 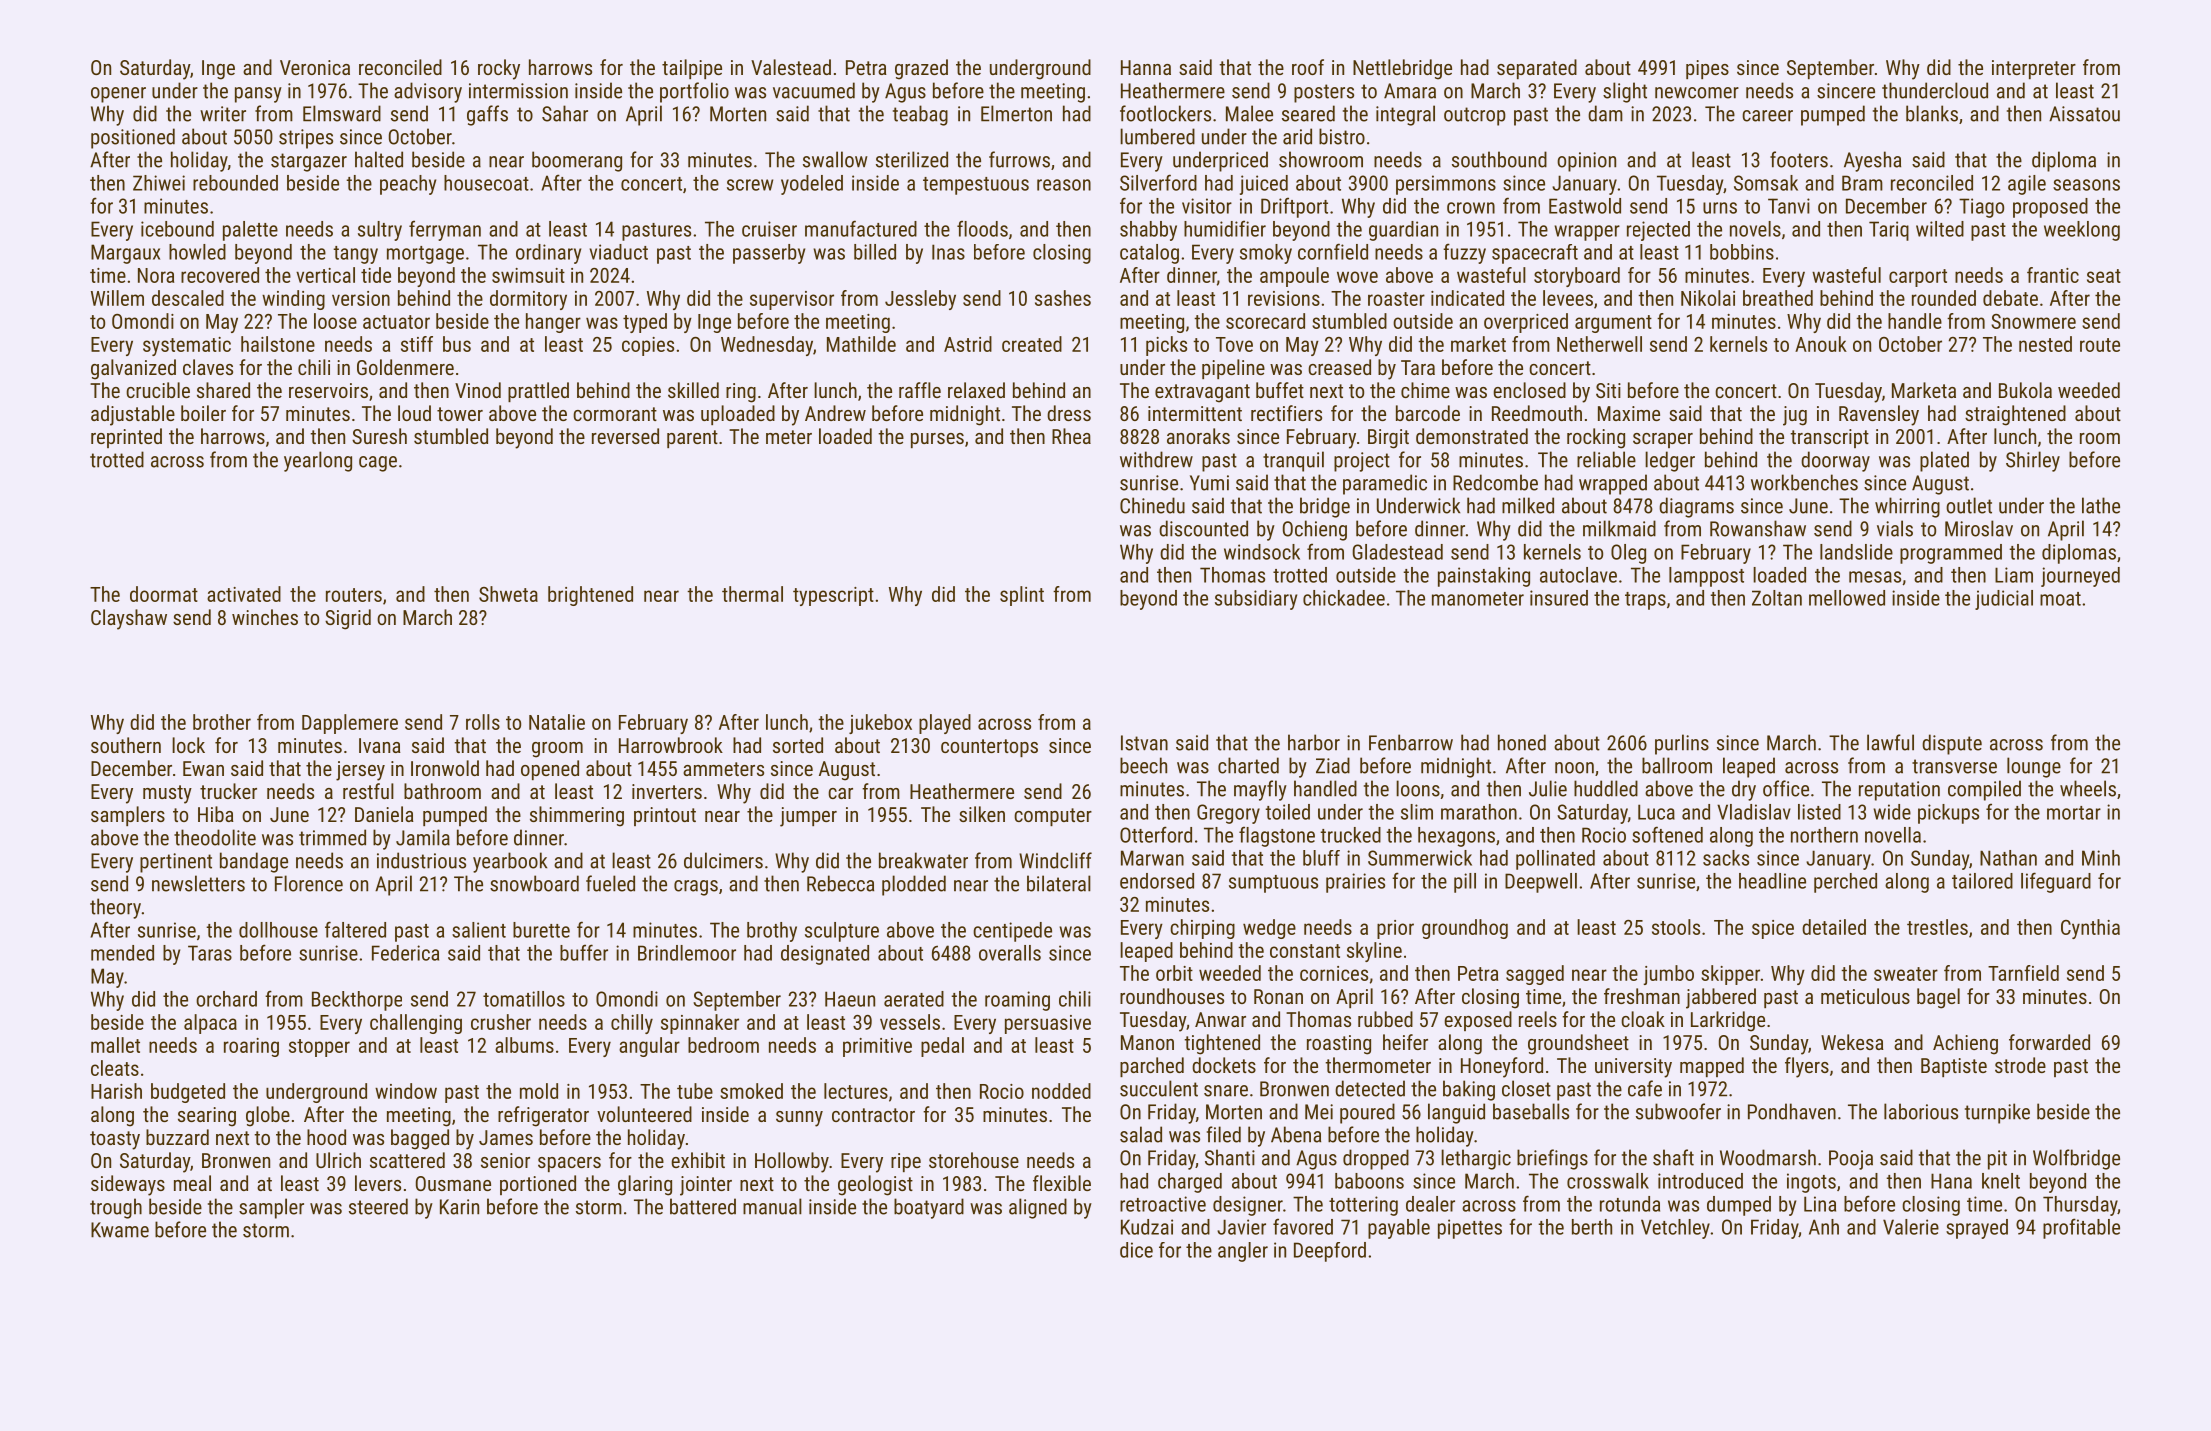 What do you see at coordinates (159, 183) in the screenshot?
I see `Zhiwei` at bounding box center [159, 183].
